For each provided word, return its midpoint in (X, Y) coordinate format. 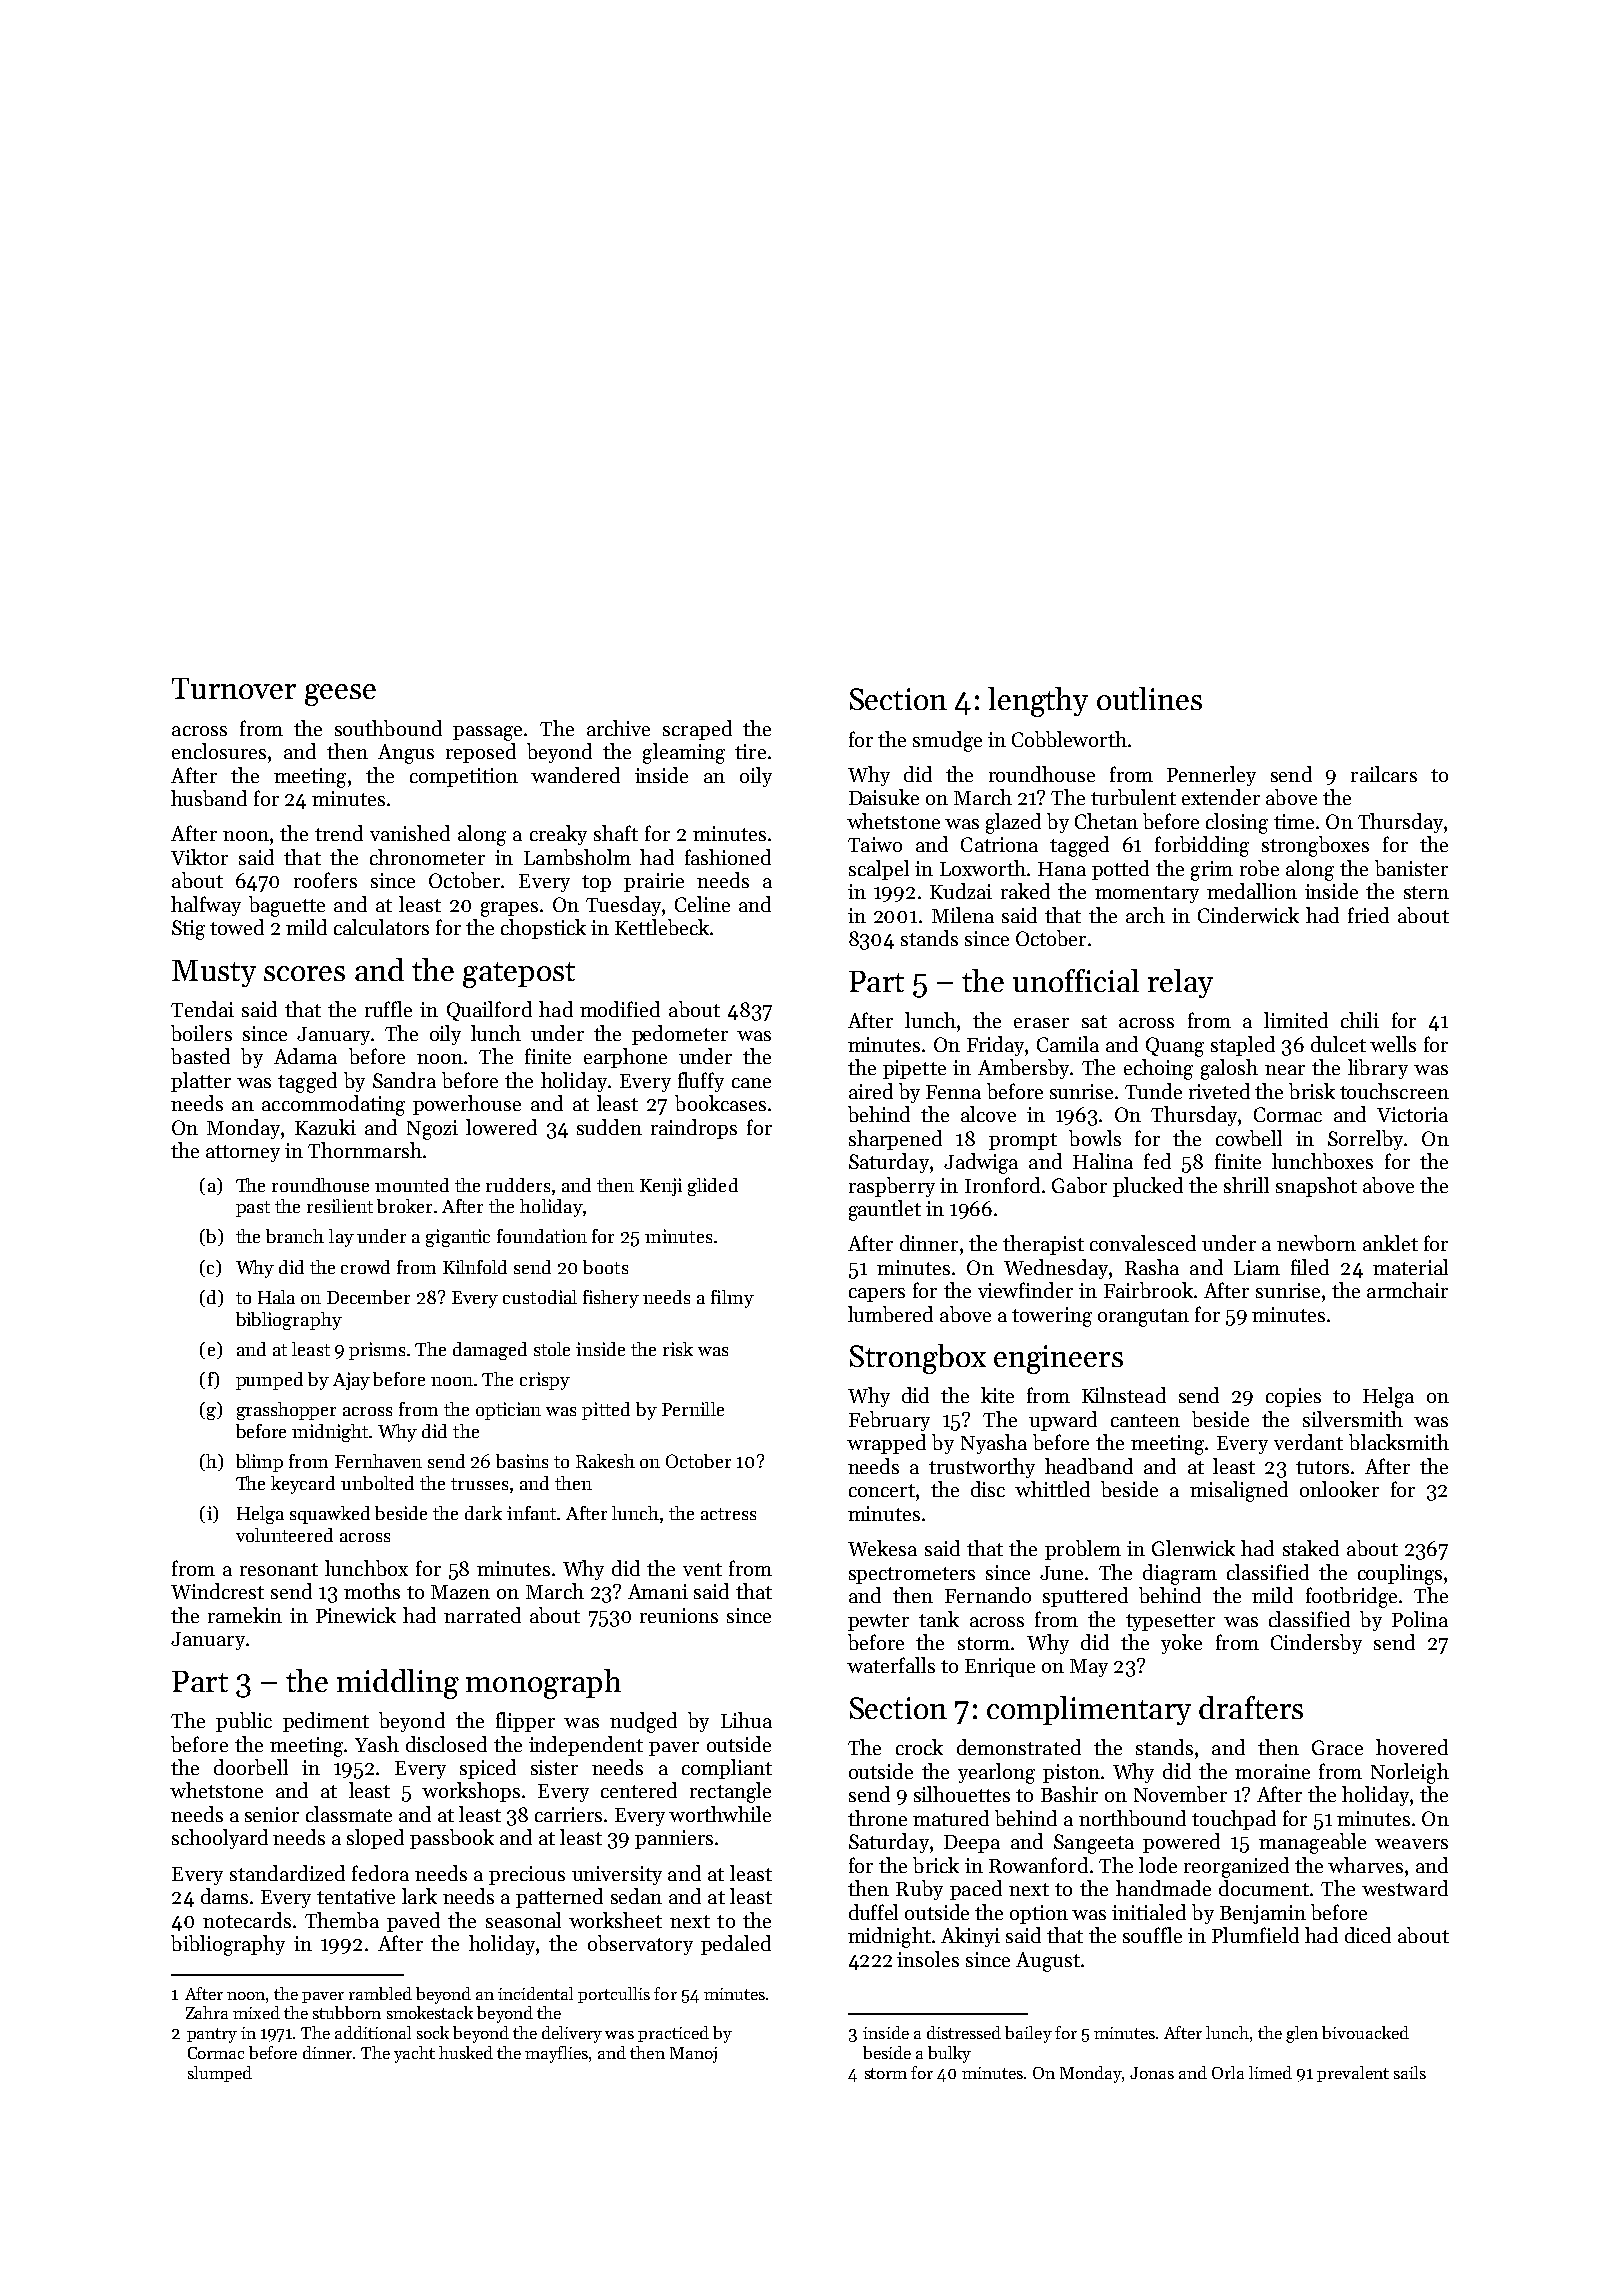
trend (339, 833)
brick (936, 1865)
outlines (1149, 698)
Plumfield (1255, 1935)
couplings (1400, 1574)
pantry (212, 2035)
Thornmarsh (365, 1150)
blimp (259, 1463)
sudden (609, 1127)
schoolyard (220, 1839)
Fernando (988, 1595)
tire (750, 751)
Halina (1103, 1161)
